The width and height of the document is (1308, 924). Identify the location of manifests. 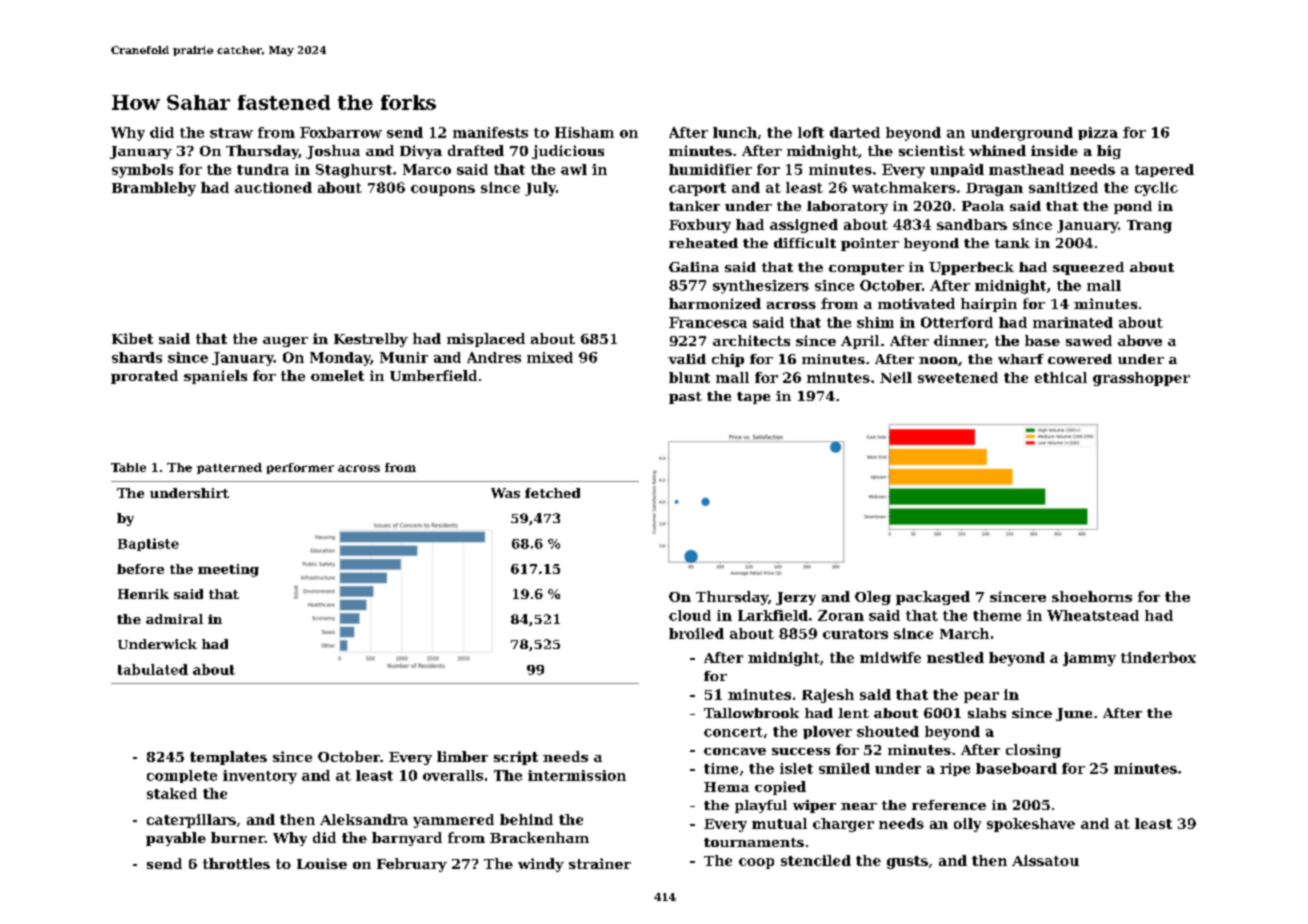
(490, 132).
